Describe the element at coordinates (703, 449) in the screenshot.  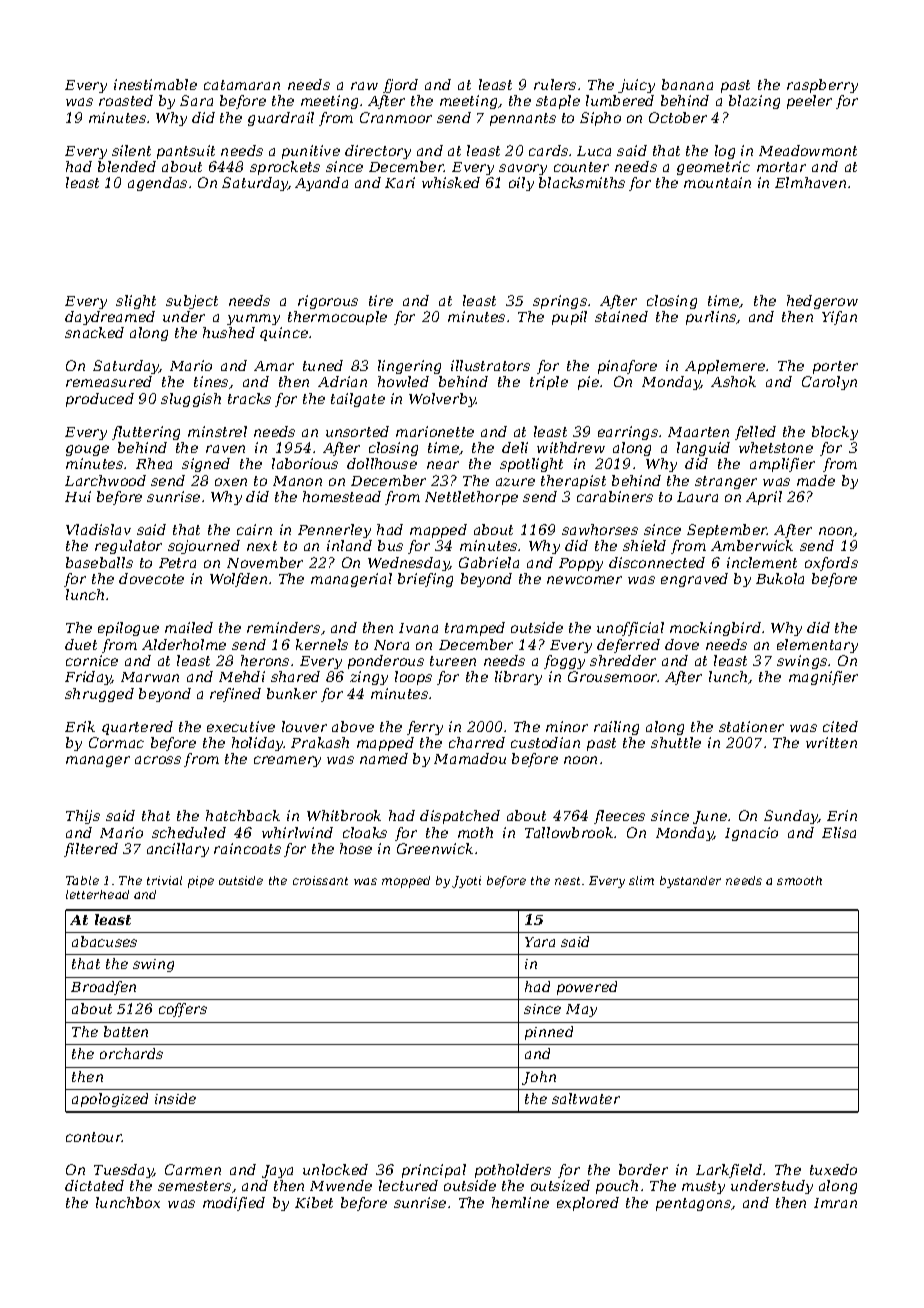
I see `languid` at that location.
